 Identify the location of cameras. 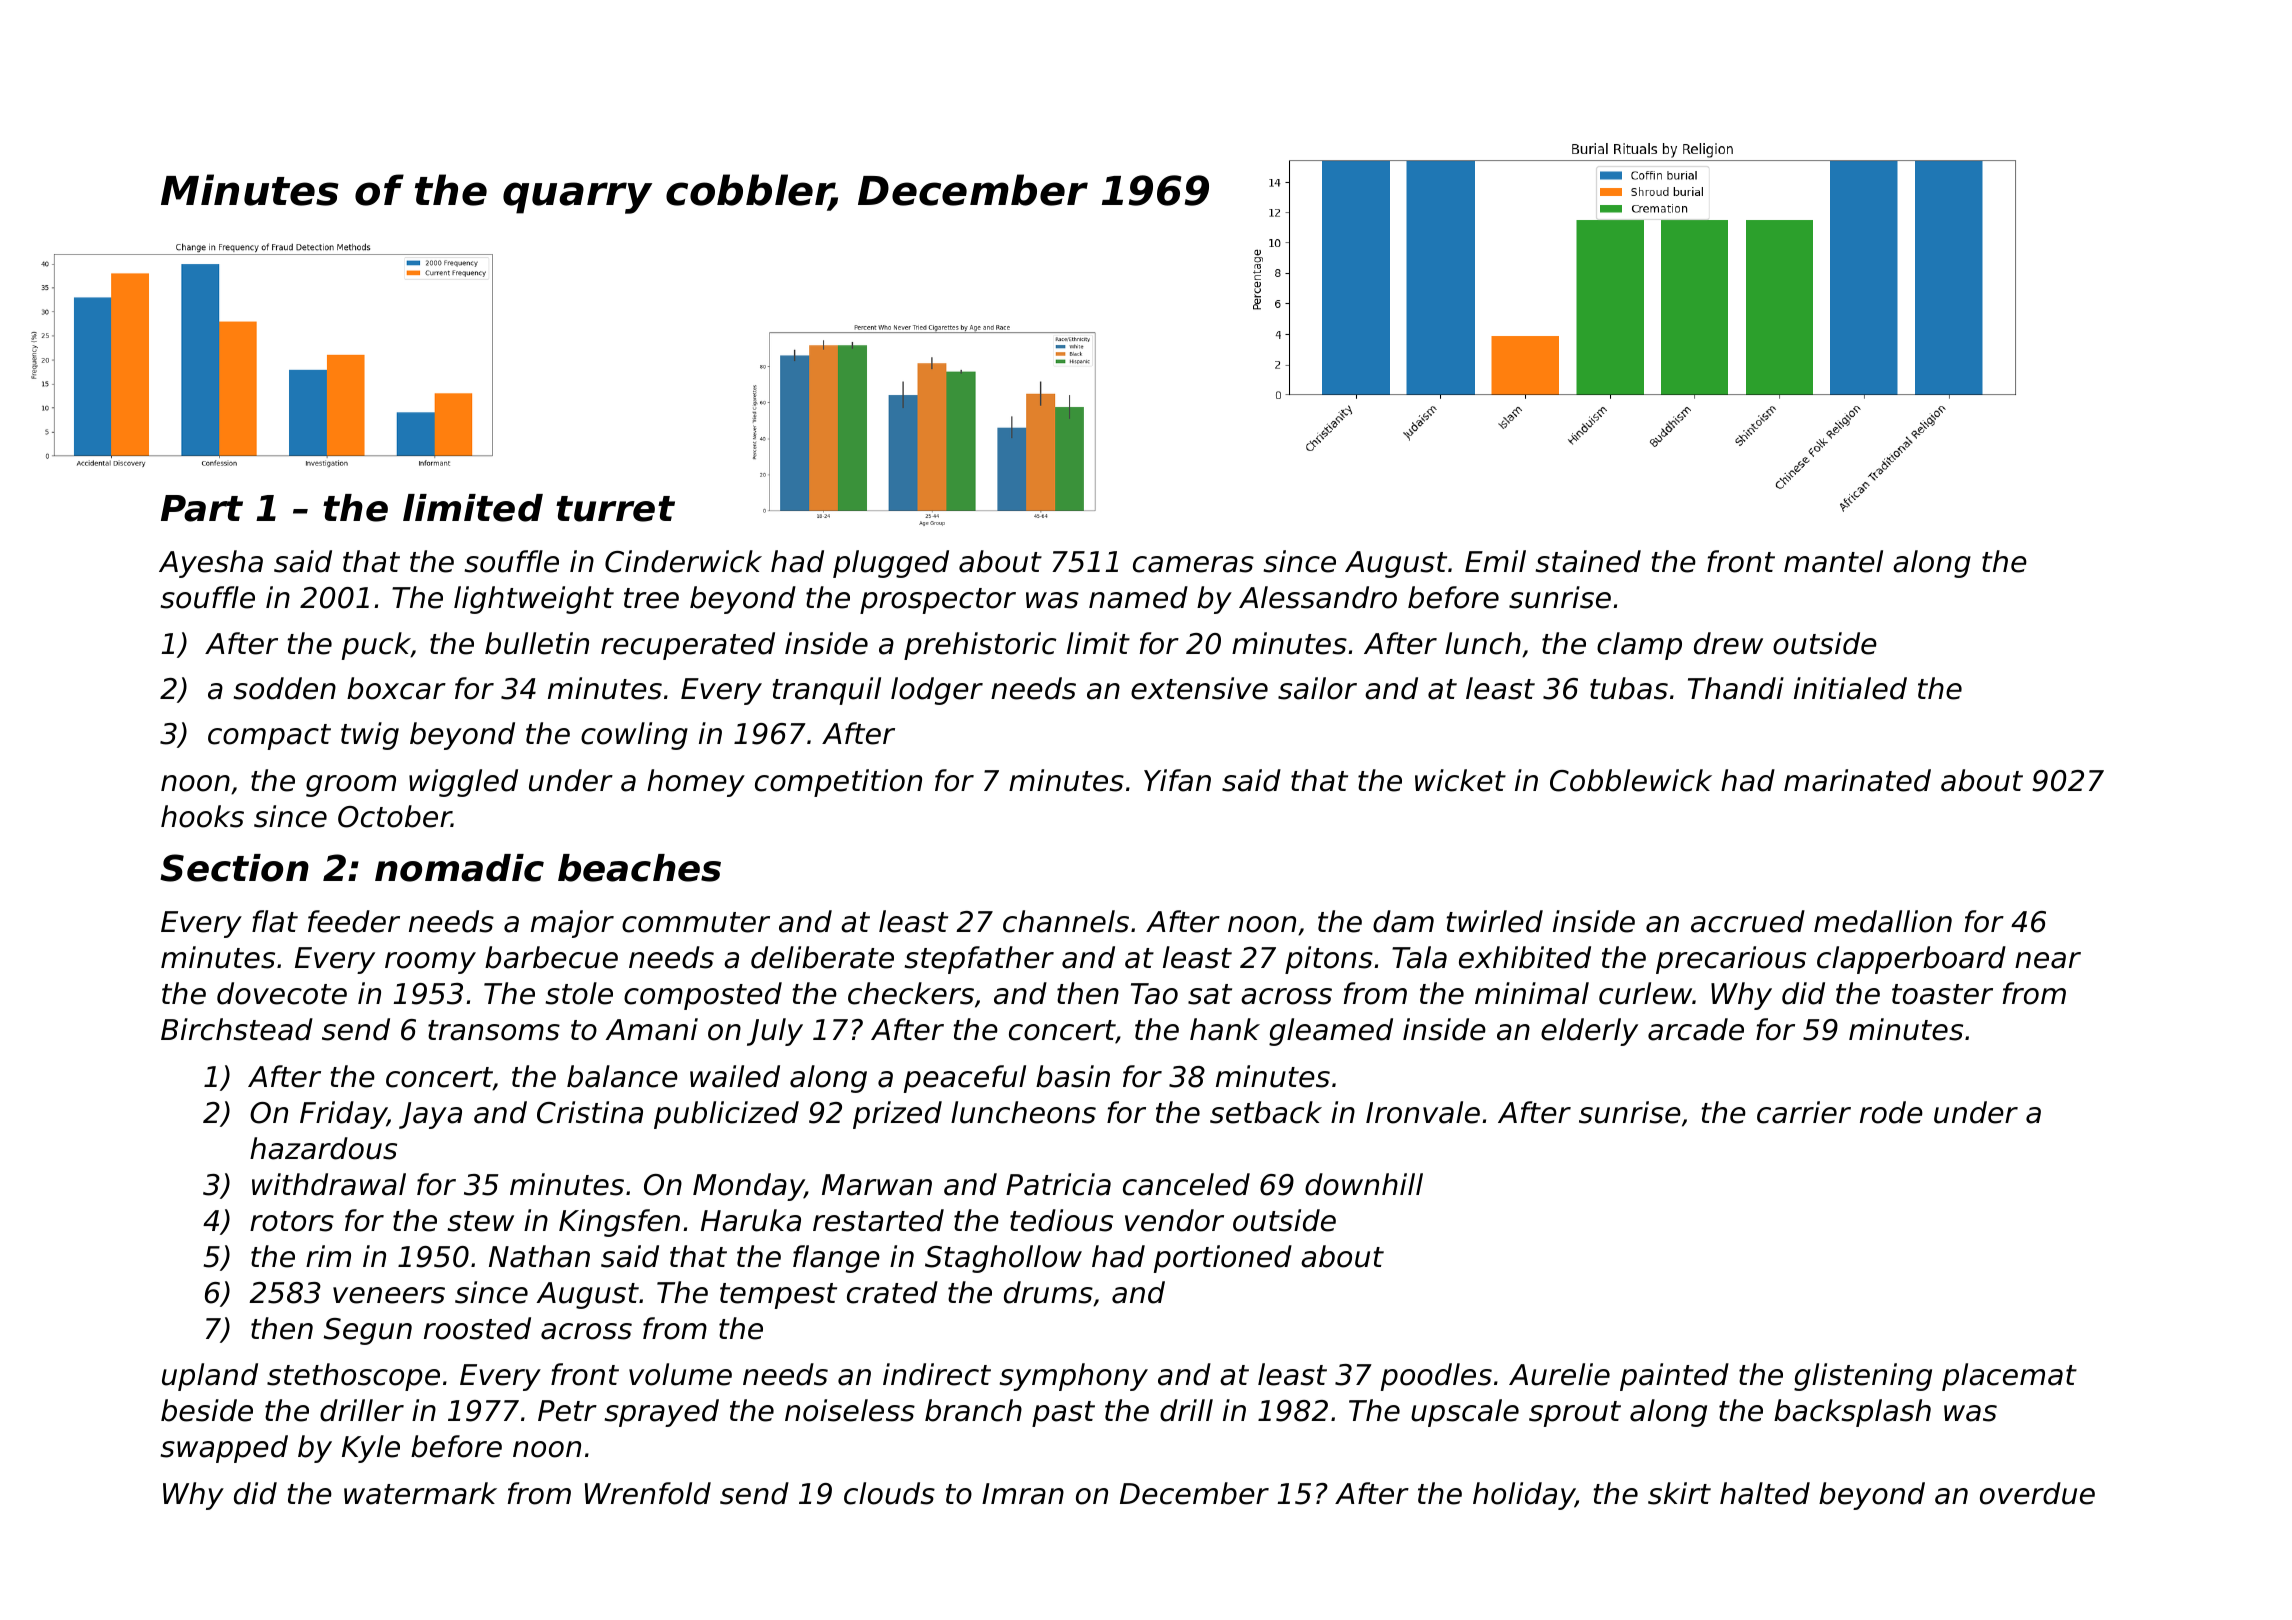
(1193, 564).
